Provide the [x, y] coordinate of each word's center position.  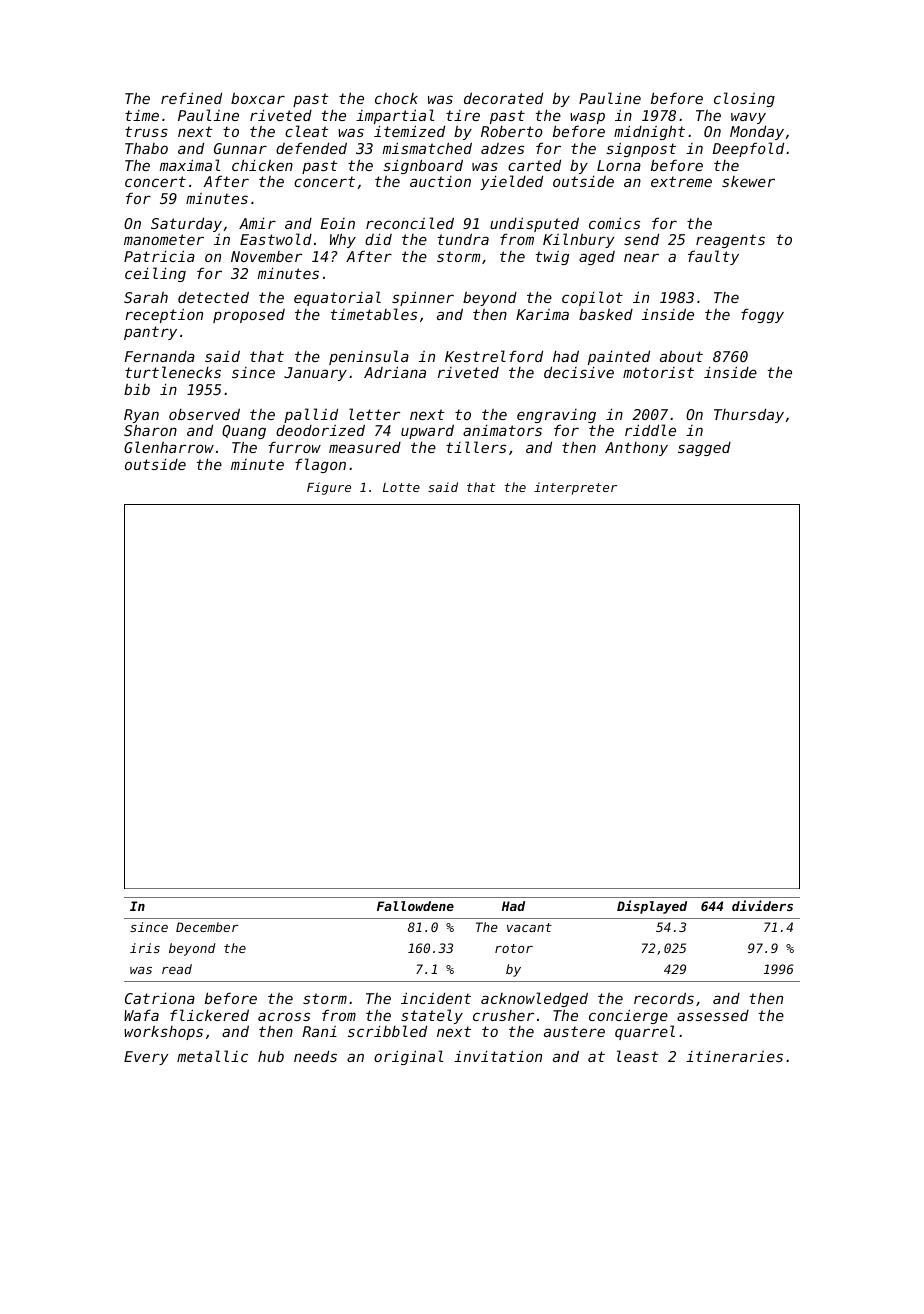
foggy [762, 315]
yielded [511, 182]
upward [427, 431]
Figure [329, 488]
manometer [164, 239]
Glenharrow [169, 447]
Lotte [401, 487]
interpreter [575, 488]
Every [146, 1058]
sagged [704, 449]
